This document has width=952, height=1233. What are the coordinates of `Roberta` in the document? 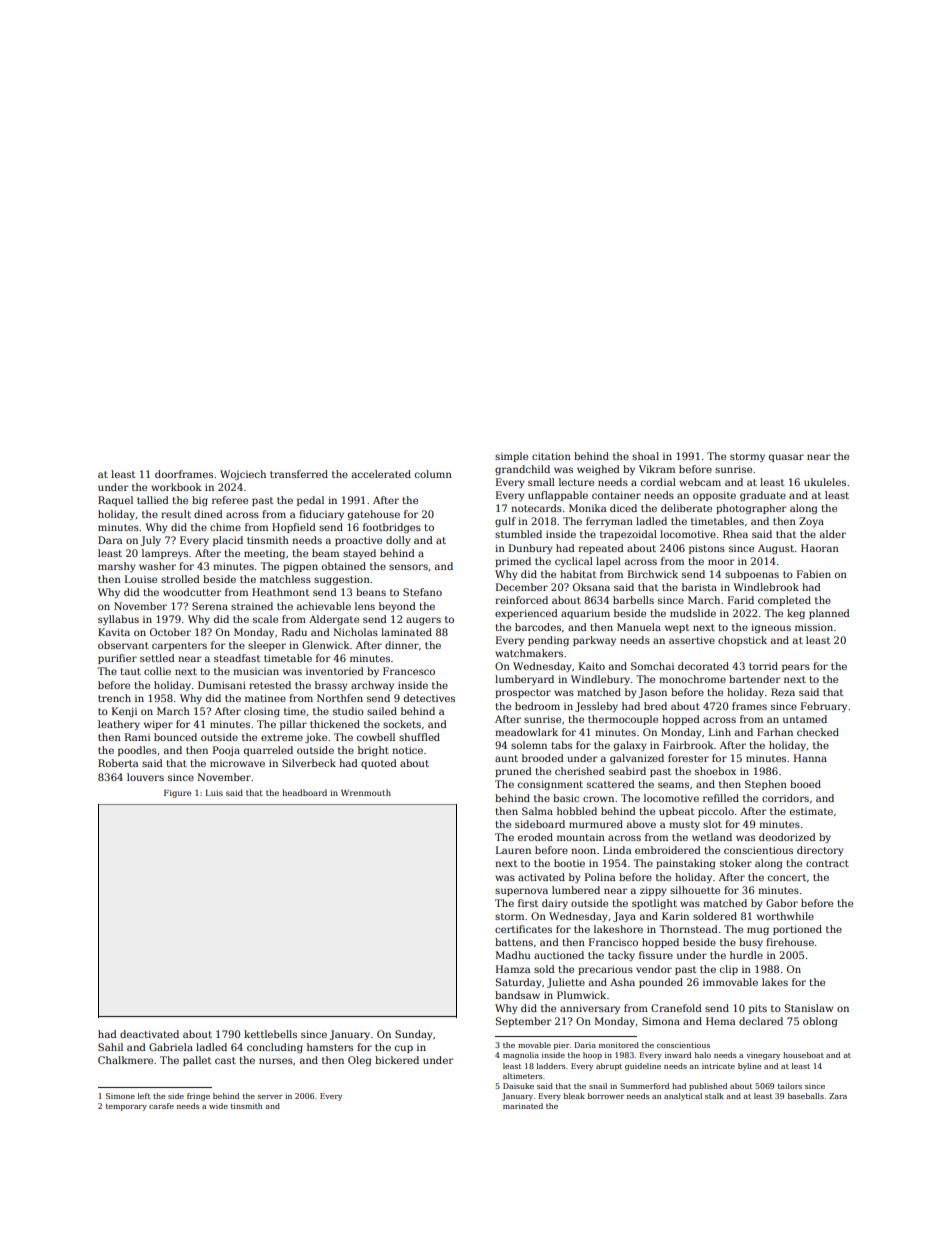 It's located at (118, 763).
